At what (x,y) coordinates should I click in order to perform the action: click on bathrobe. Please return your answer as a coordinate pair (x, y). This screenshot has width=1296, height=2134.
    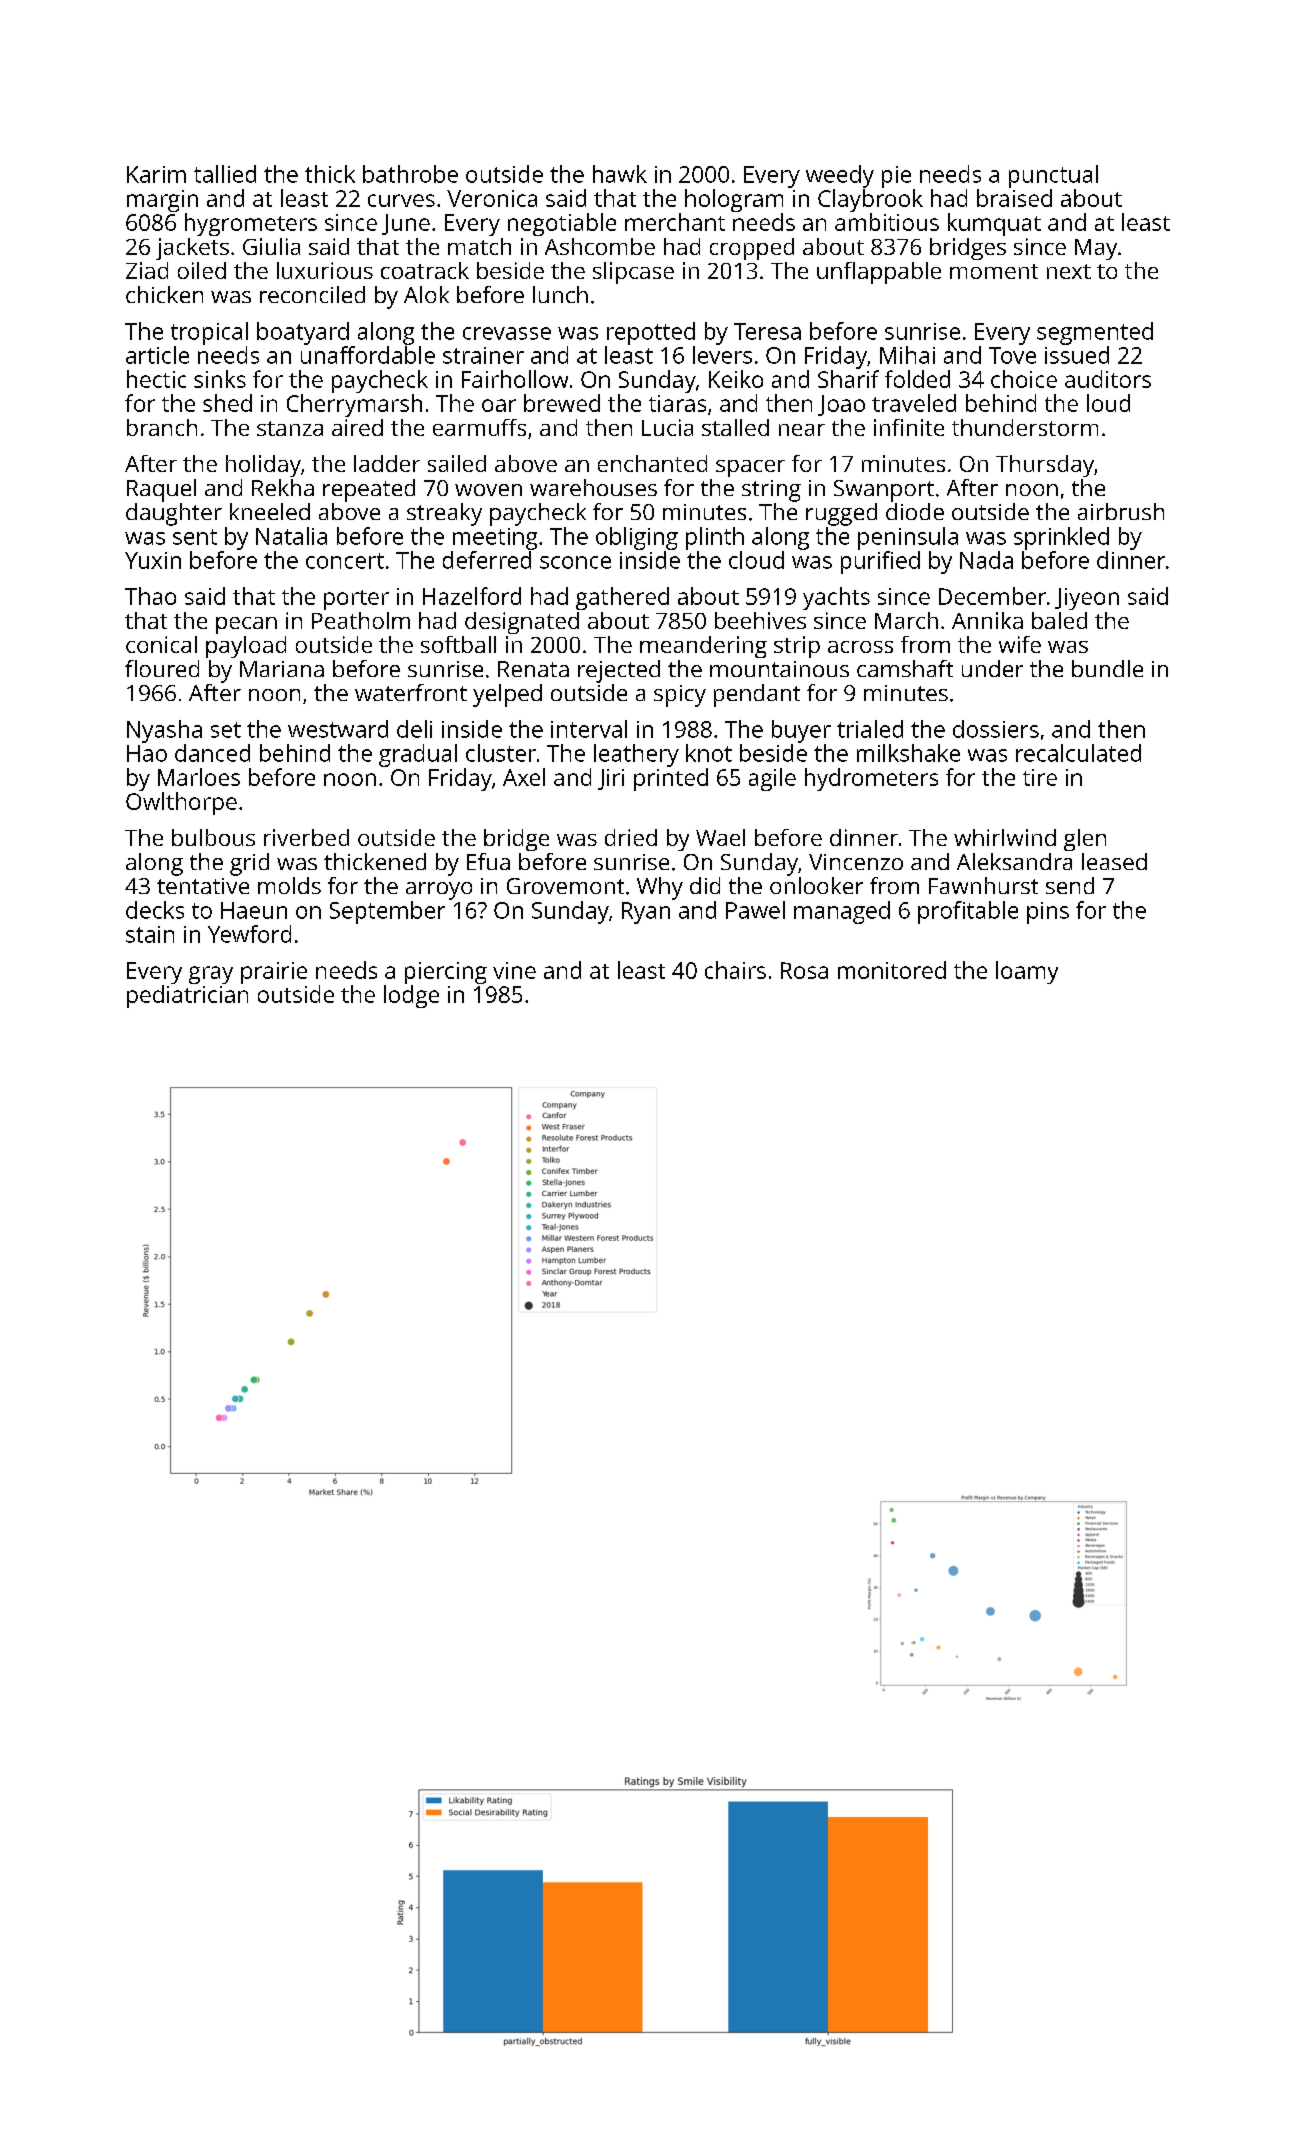
    Looking at the image, I should click on (410, 174).
